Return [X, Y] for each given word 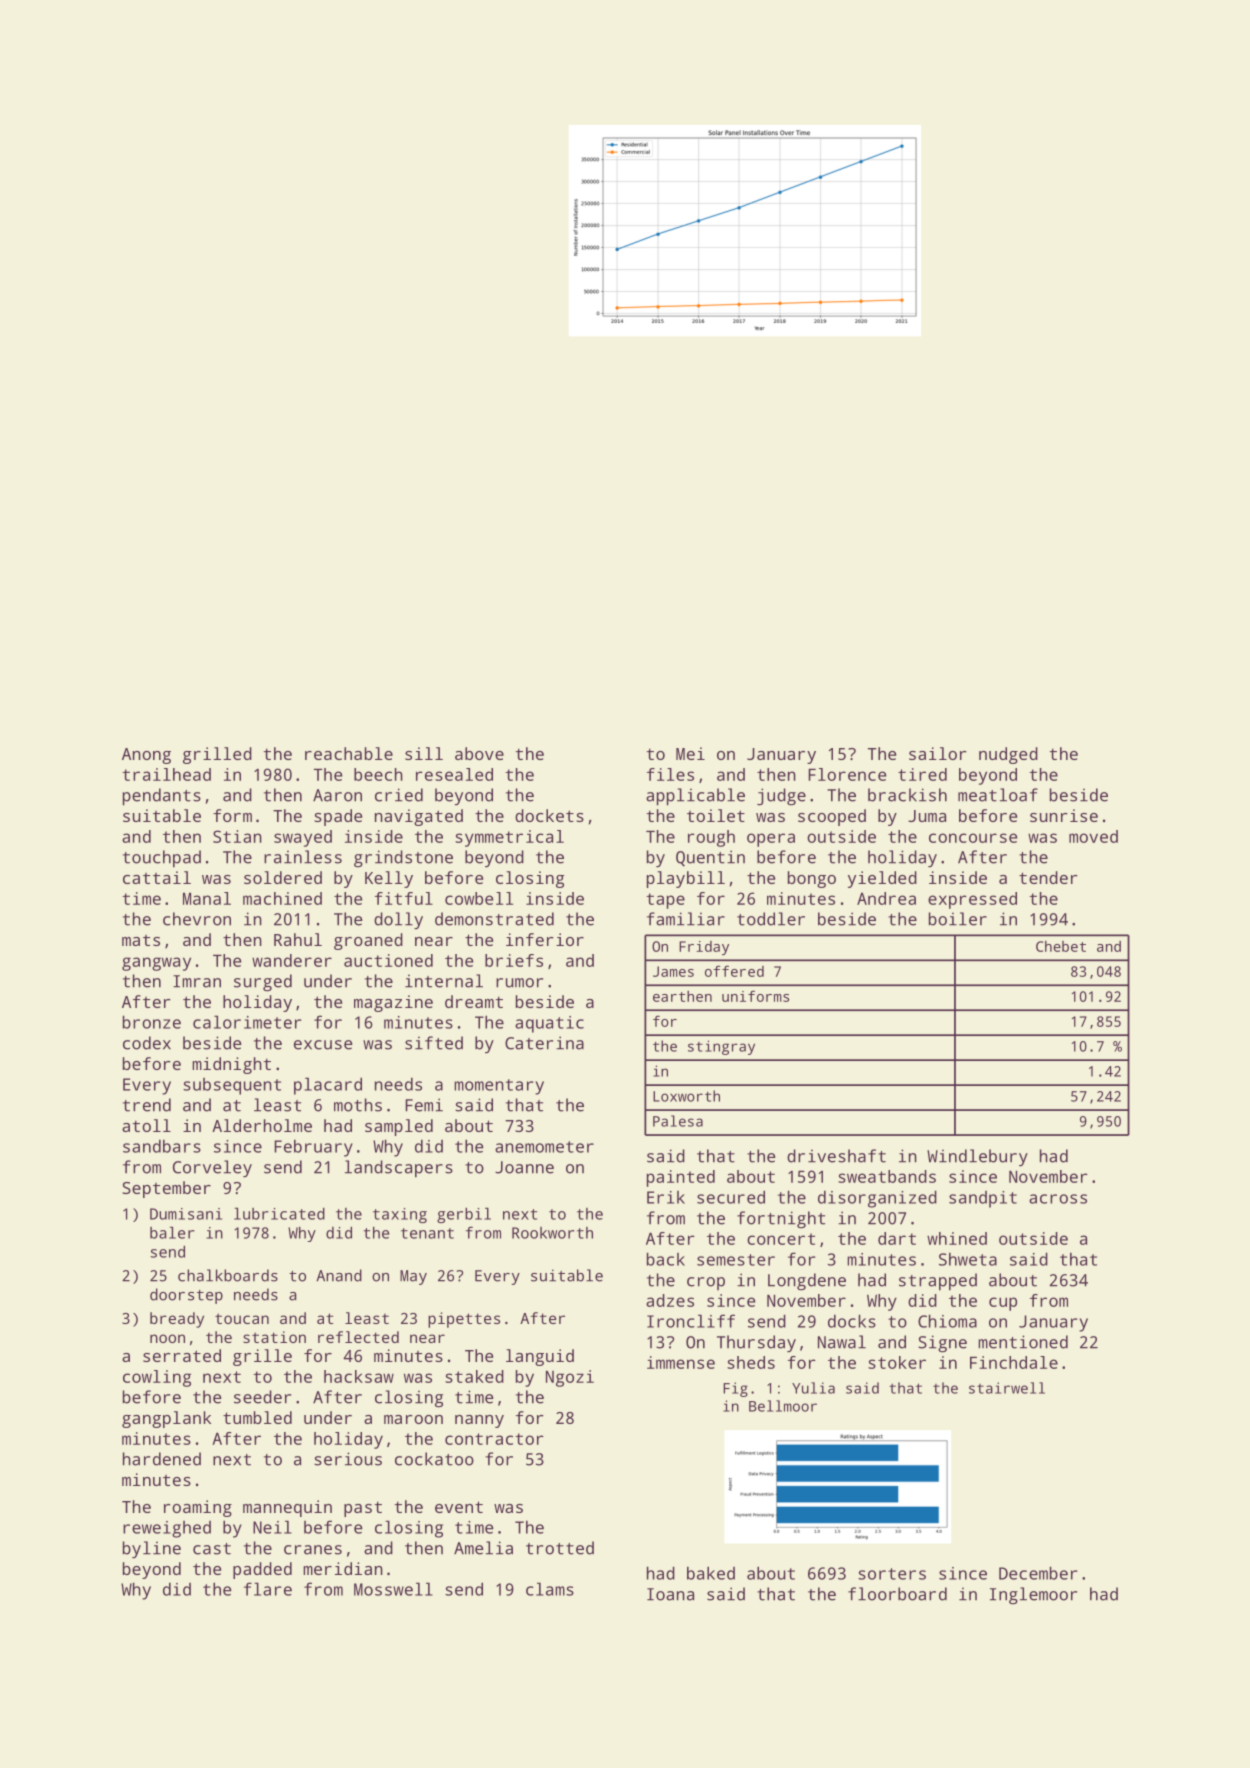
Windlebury [977, 1158]
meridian [343, 1568]
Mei [690, 753]
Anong [146, 756]
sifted [434, 1043]
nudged [1008, 755]
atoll [146, 1125]
